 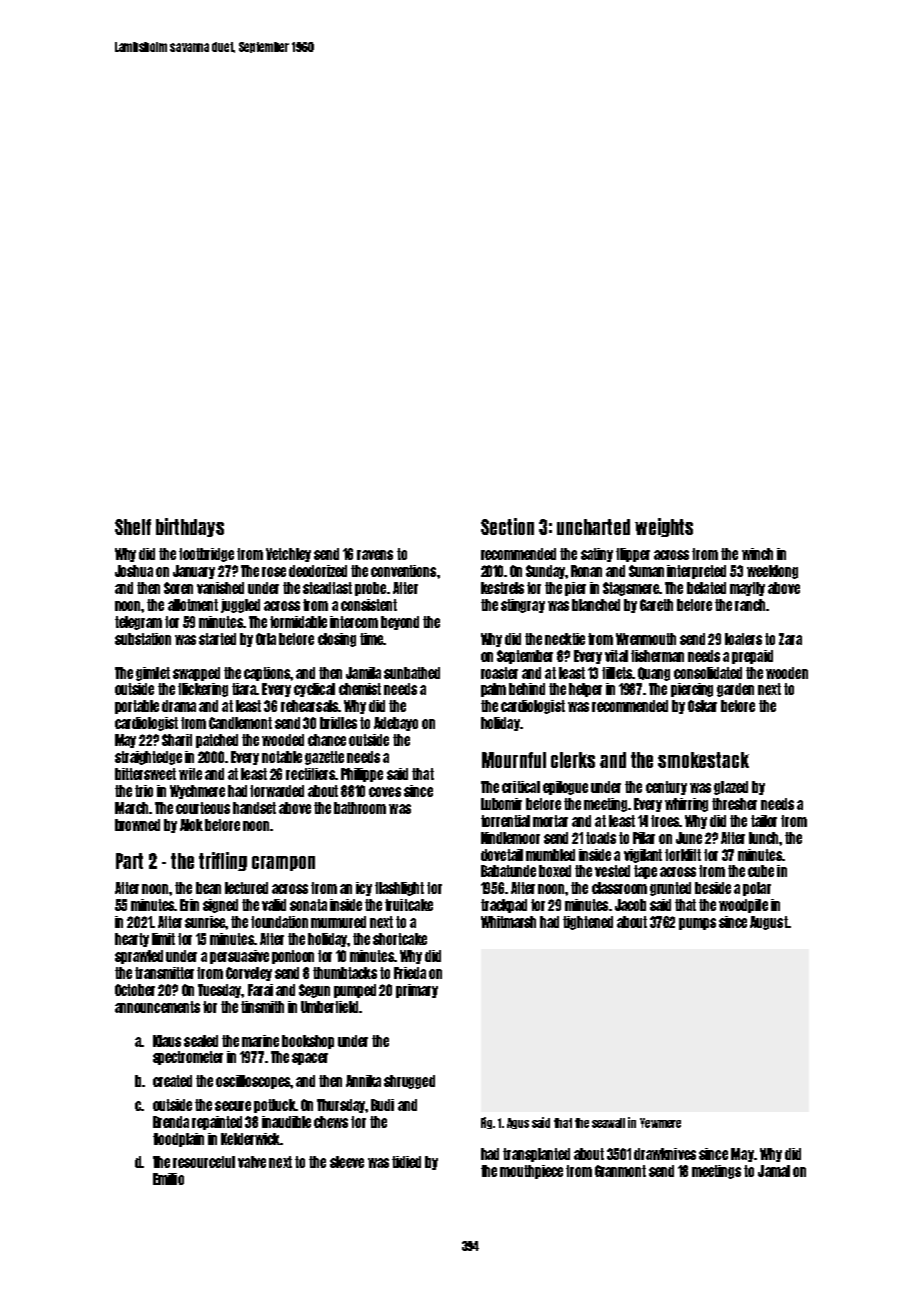 What do you see at coordinates (731, 788) in the screenshot?
I see `glazed` at bounding box center [731, 788].
